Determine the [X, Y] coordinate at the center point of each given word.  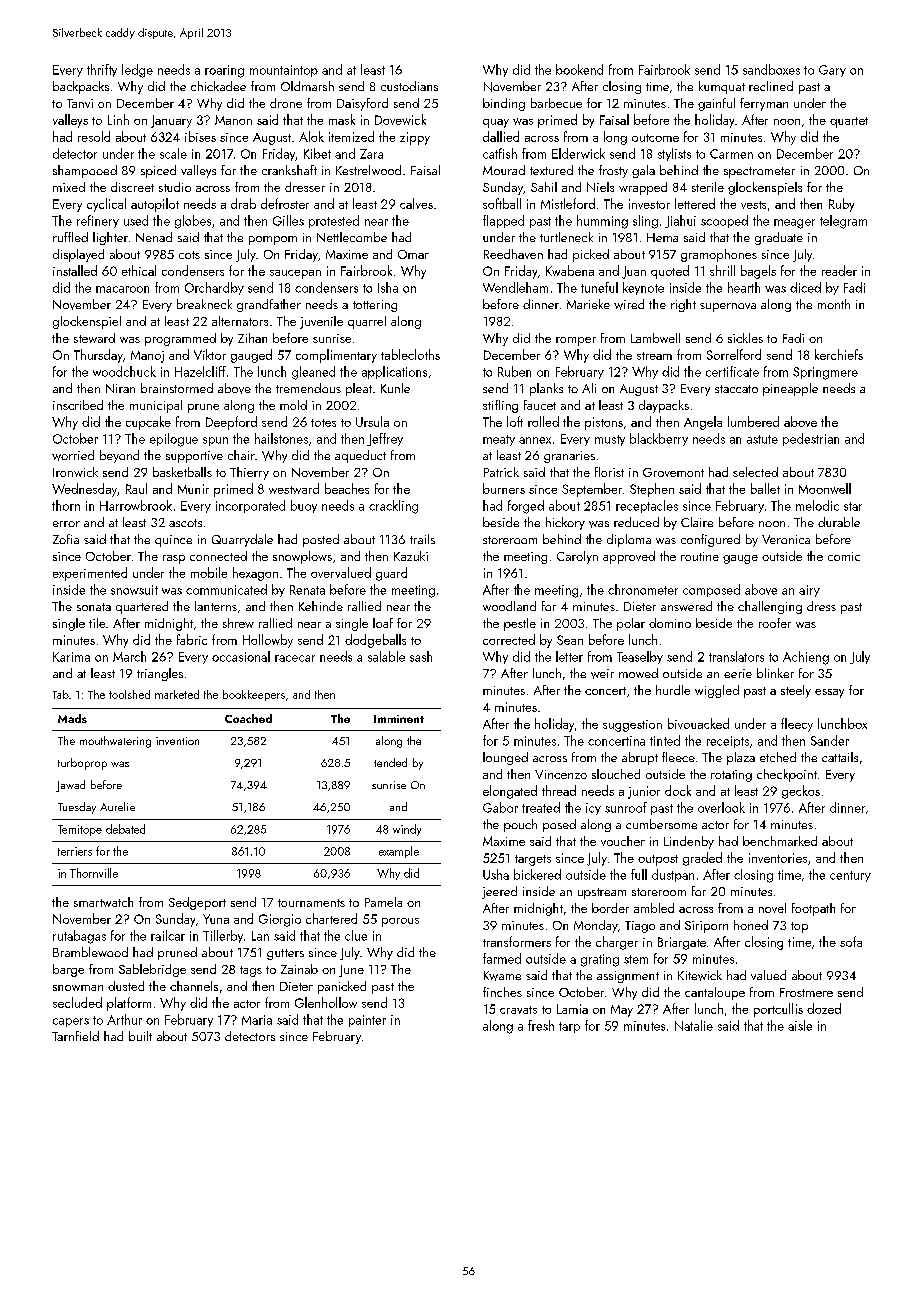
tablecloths [410, 354]
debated [125, 829]
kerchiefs [839, 354]
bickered [537, 874]
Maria [257, 1020]
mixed [69, 187]
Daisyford [362, 104]
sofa [851, 941]
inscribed [78, 405]
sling [645, 222]
